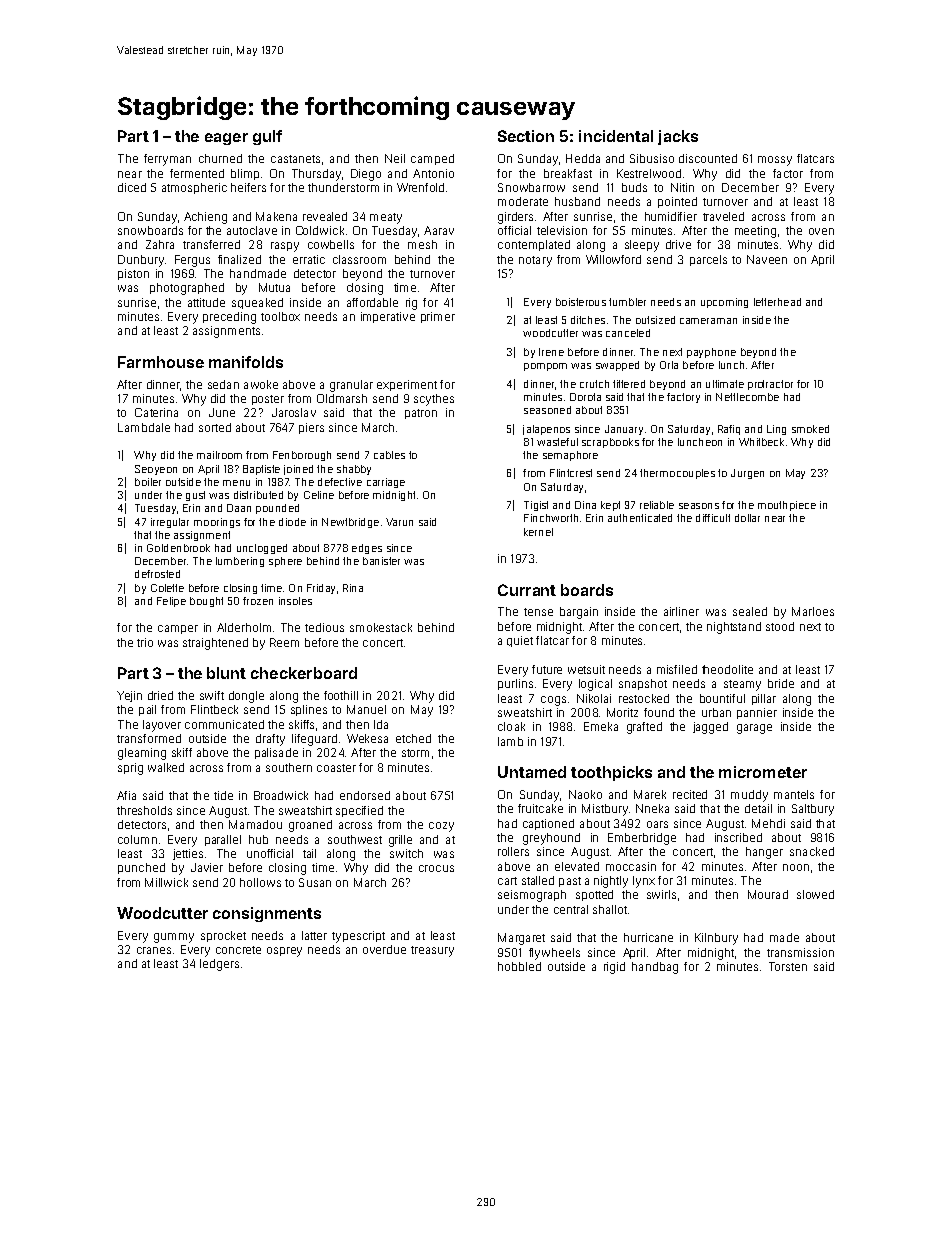 This screenshot has height=1233, width=952. What do you see at coordinates (716, 712) in the screenshot?
I see `urban` at bounding box center [716, 712].
